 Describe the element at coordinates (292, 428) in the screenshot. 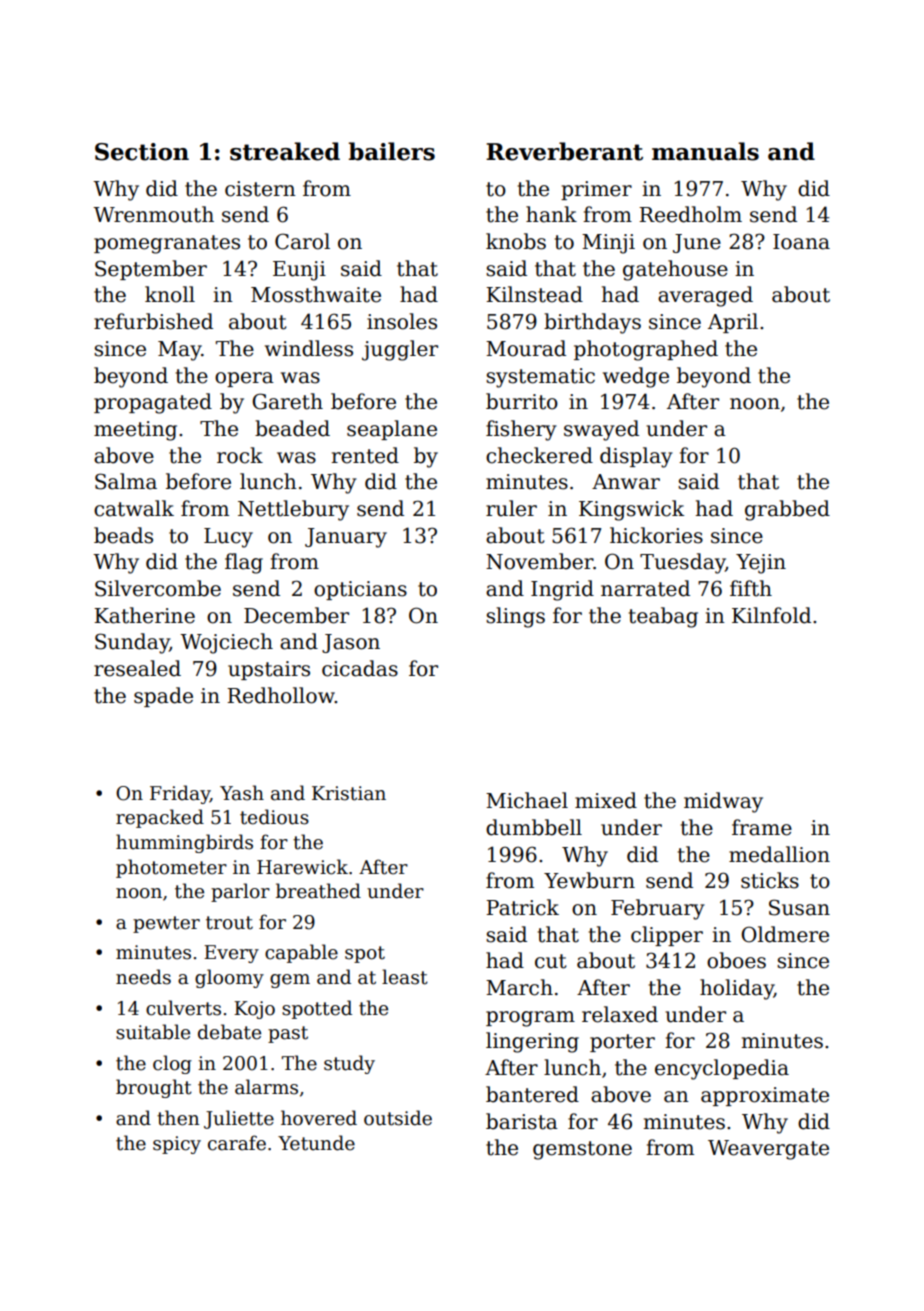

I see `beaded` at that location.
